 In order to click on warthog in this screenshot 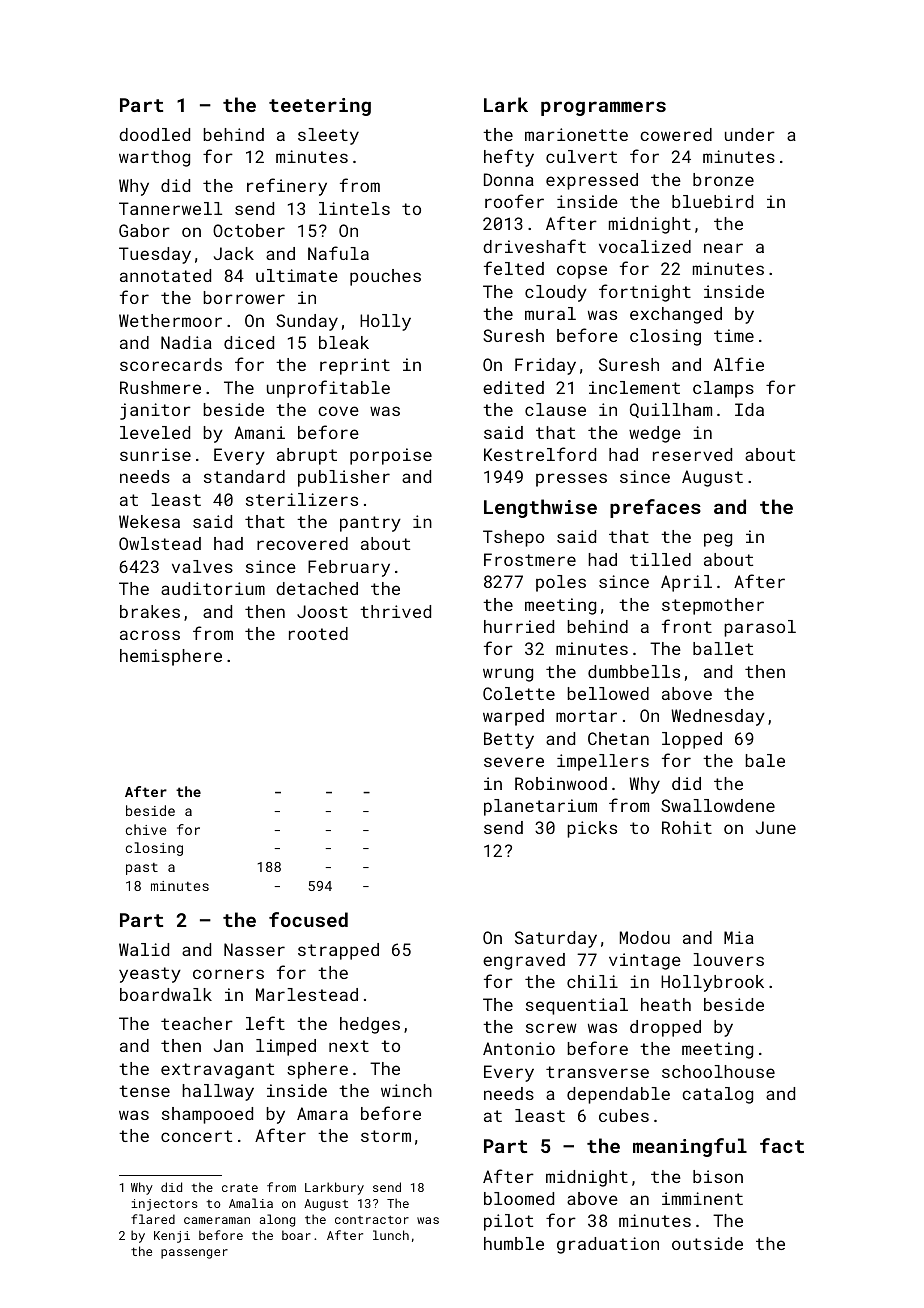, I will do `click(154, 158)`.
